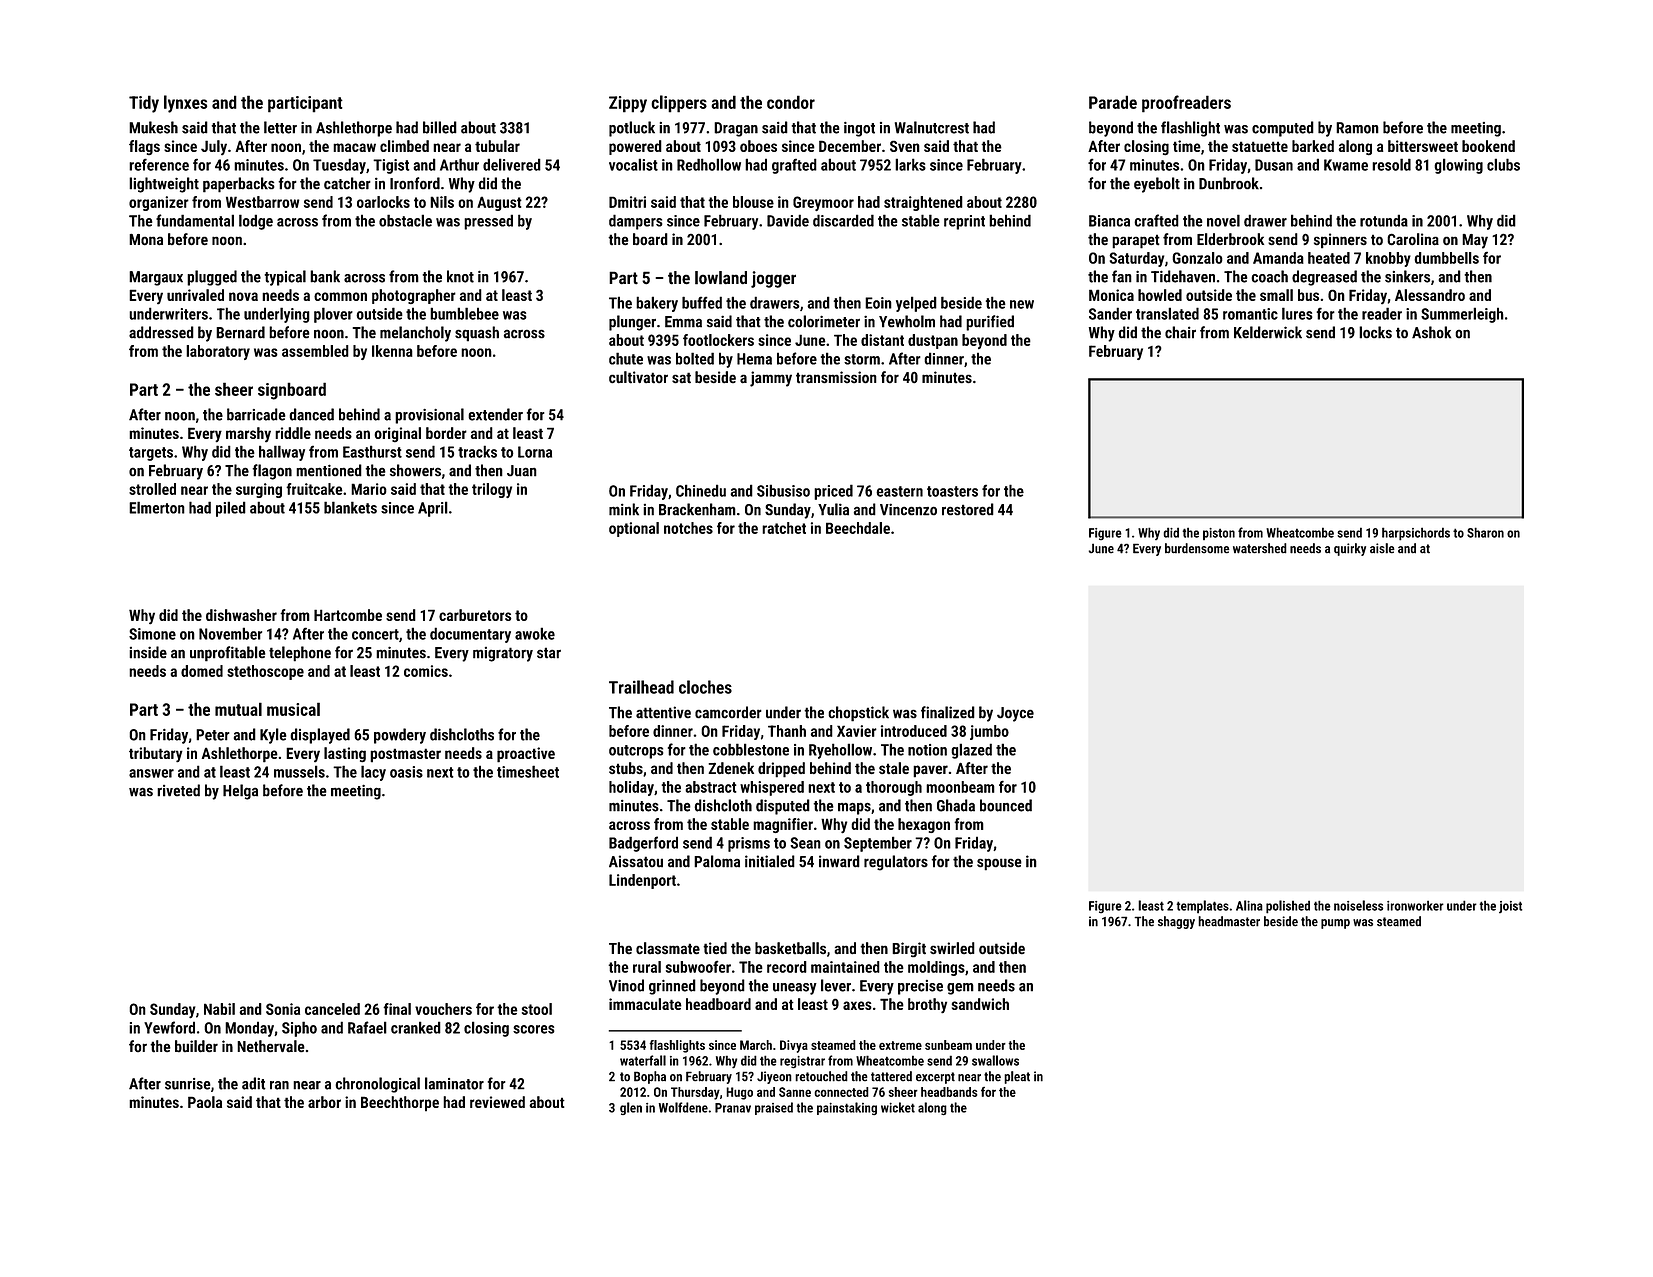 The image size is (1653, 1277). Describe the element at coordinates (535, 633) in the image. I see `awoke` at that location.
